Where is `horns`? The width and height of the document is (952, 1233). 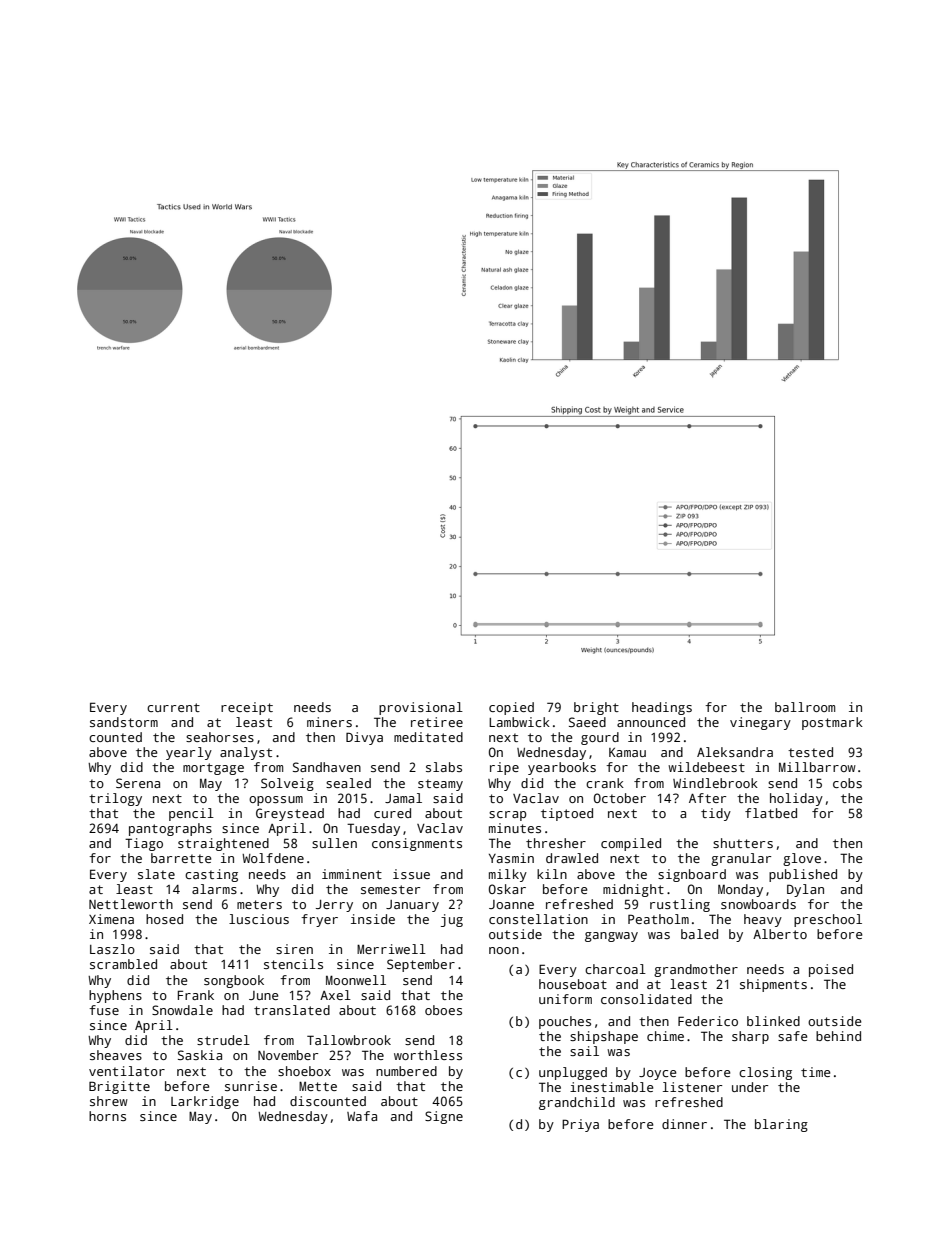 horns is located at coordinates (107, 1116).
